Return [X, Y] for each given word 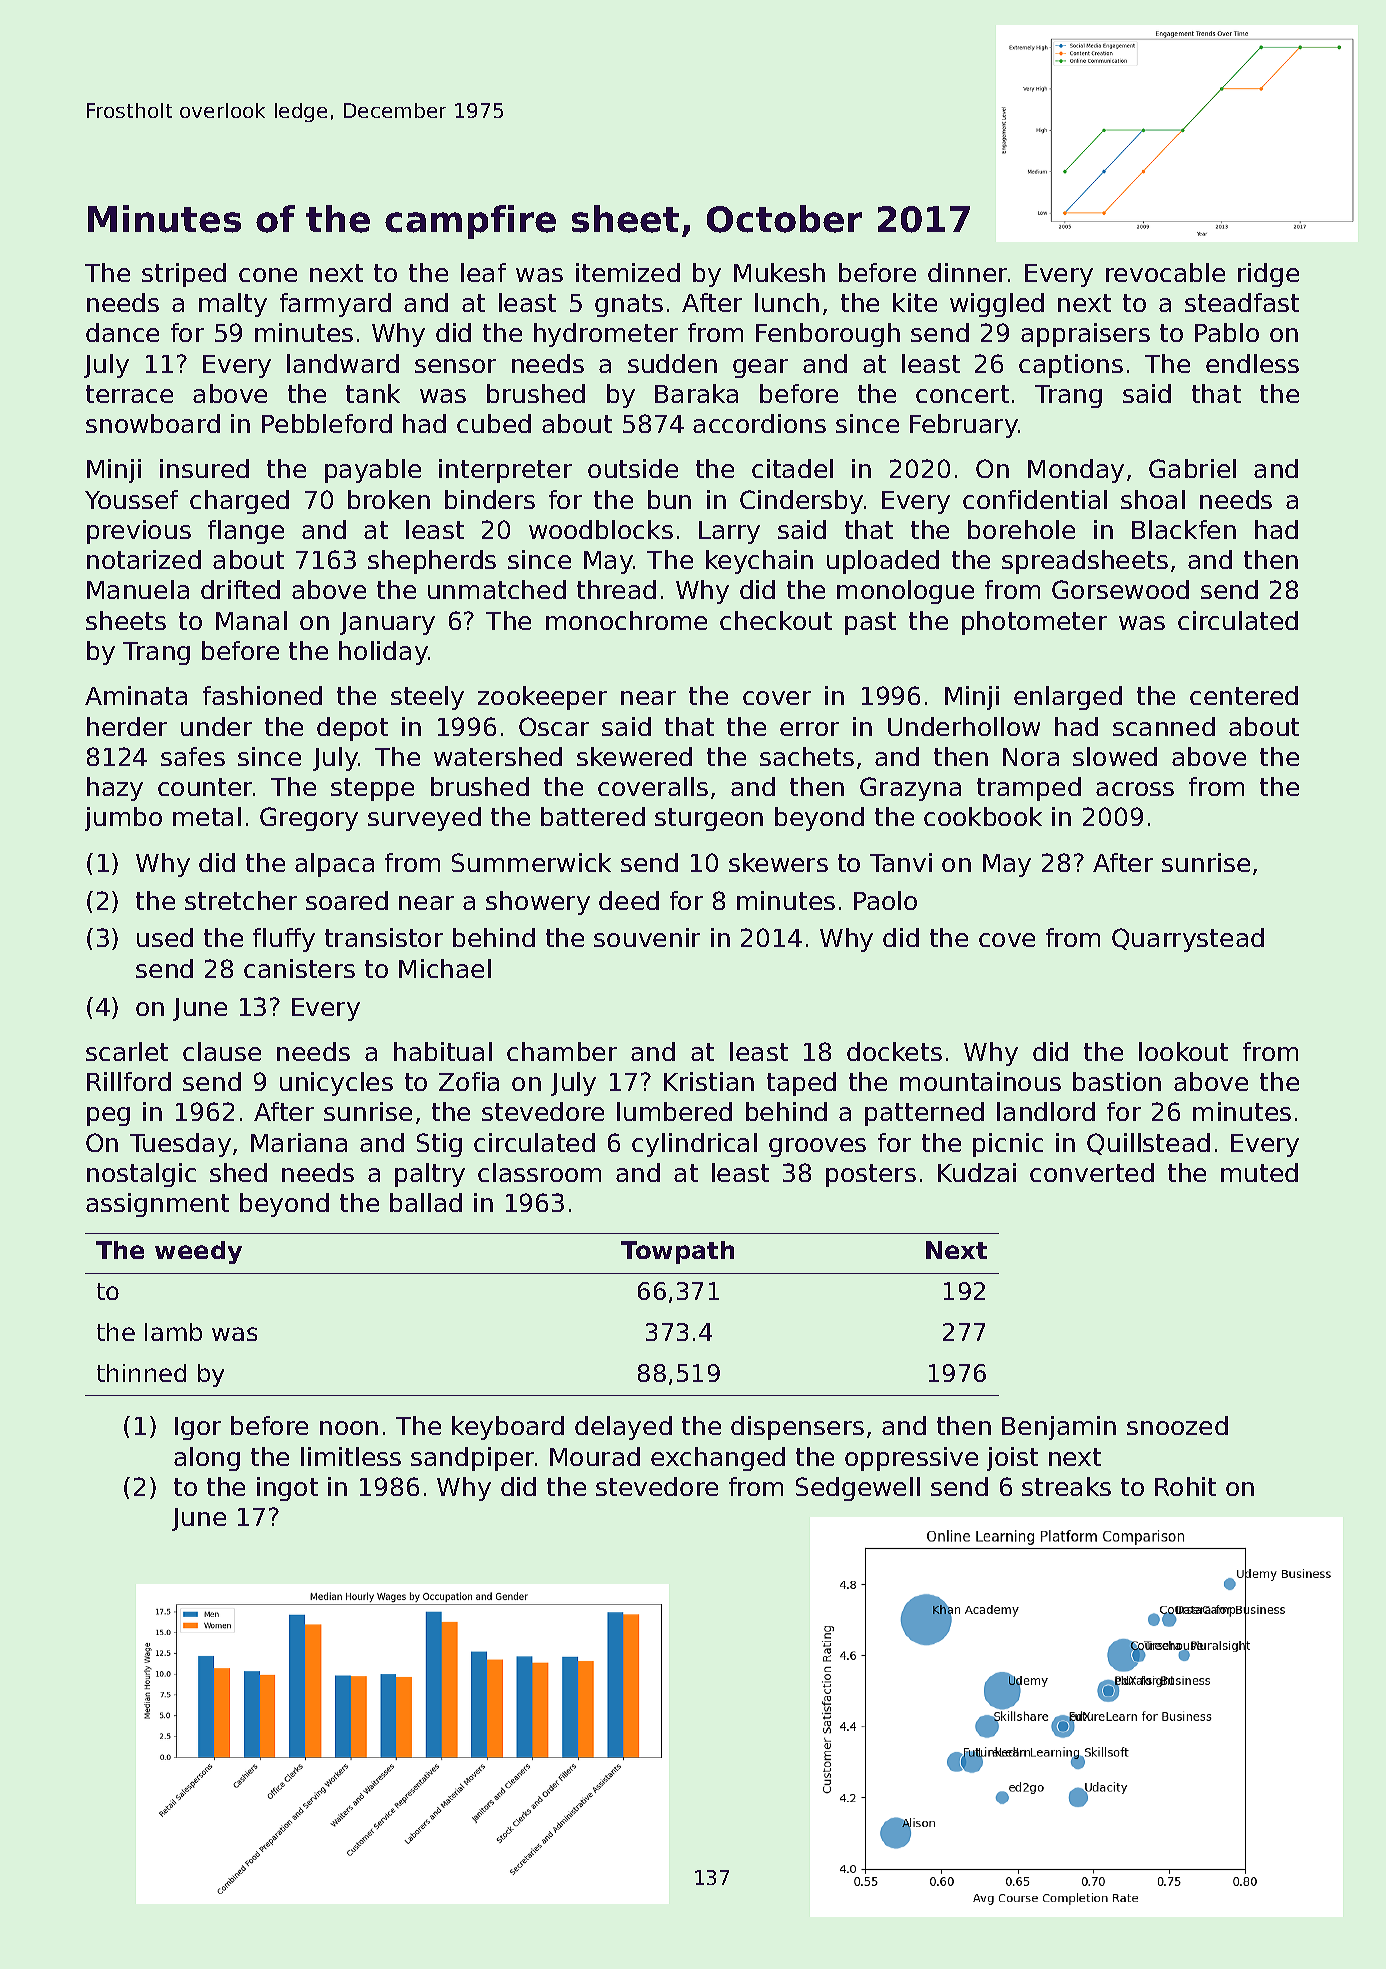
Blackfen [1184, 529]
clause [222, 1051]
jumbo [123, 819]
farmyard [335, 305]
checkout [776, 620]
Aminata [136, 695]
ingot [287, 1489]
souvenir [647, 937]
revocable [1165, 272]
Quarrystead [1188, 940]
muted [1259, 1172]
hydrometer [606, 335]
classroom [539, 1172]
